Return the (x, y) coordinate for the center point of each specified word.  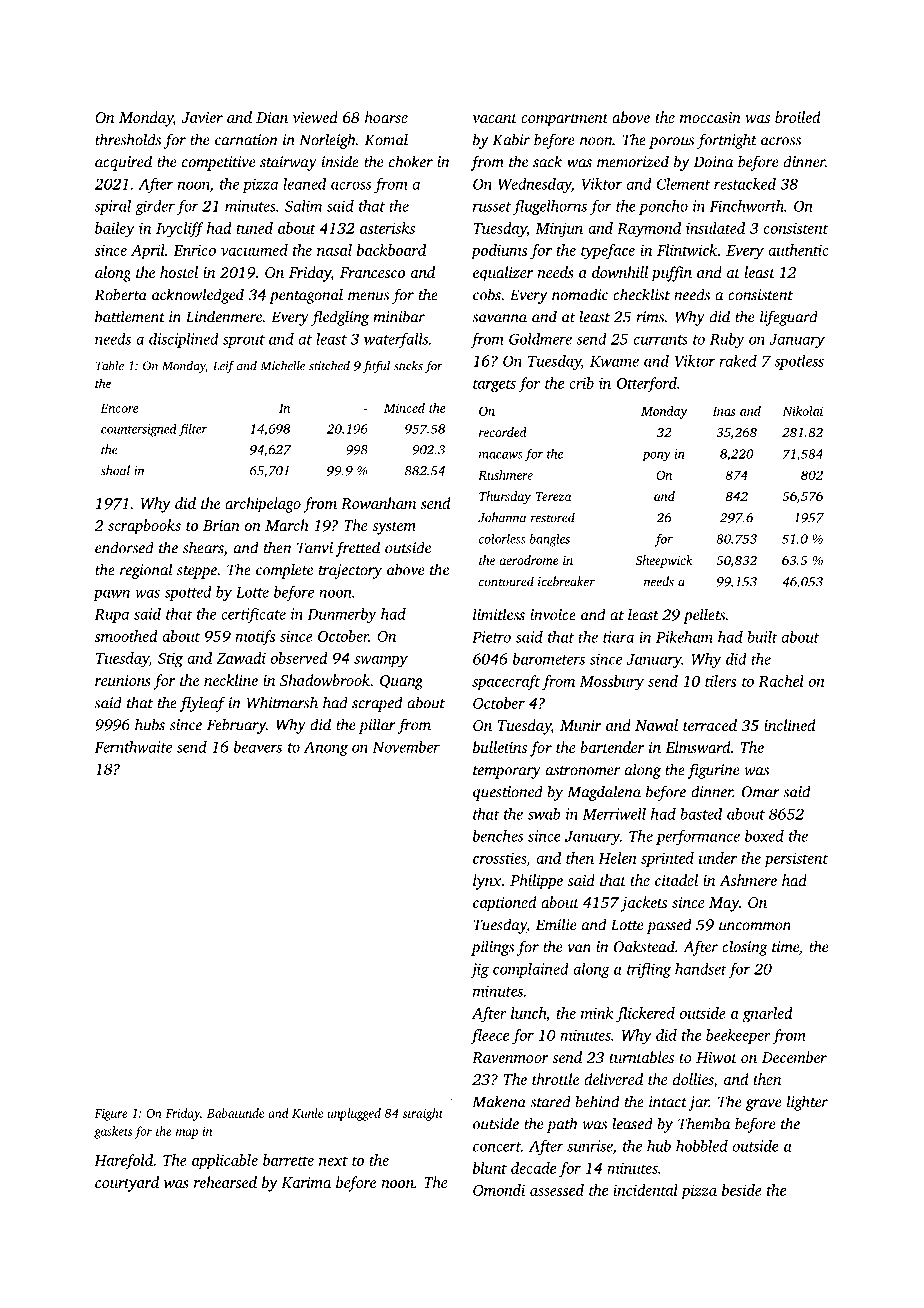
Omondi (499, 1190)
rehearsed (225, 1182)
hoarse (386, 117)
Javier (202, 117)
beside (742, 1190)
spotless (799, 362)
